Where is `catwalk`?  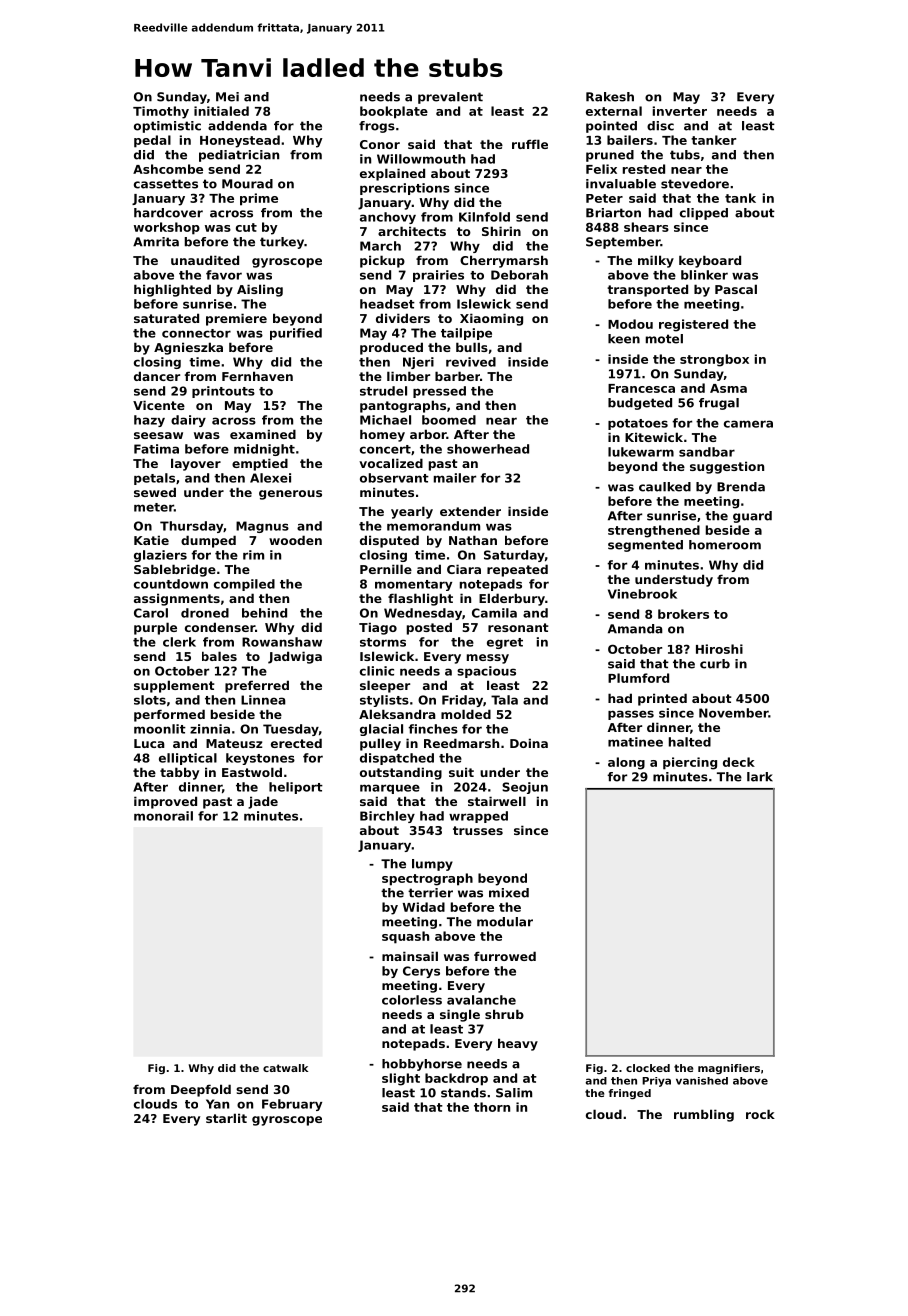
catwalk is located at coordinates (285, 1068).
